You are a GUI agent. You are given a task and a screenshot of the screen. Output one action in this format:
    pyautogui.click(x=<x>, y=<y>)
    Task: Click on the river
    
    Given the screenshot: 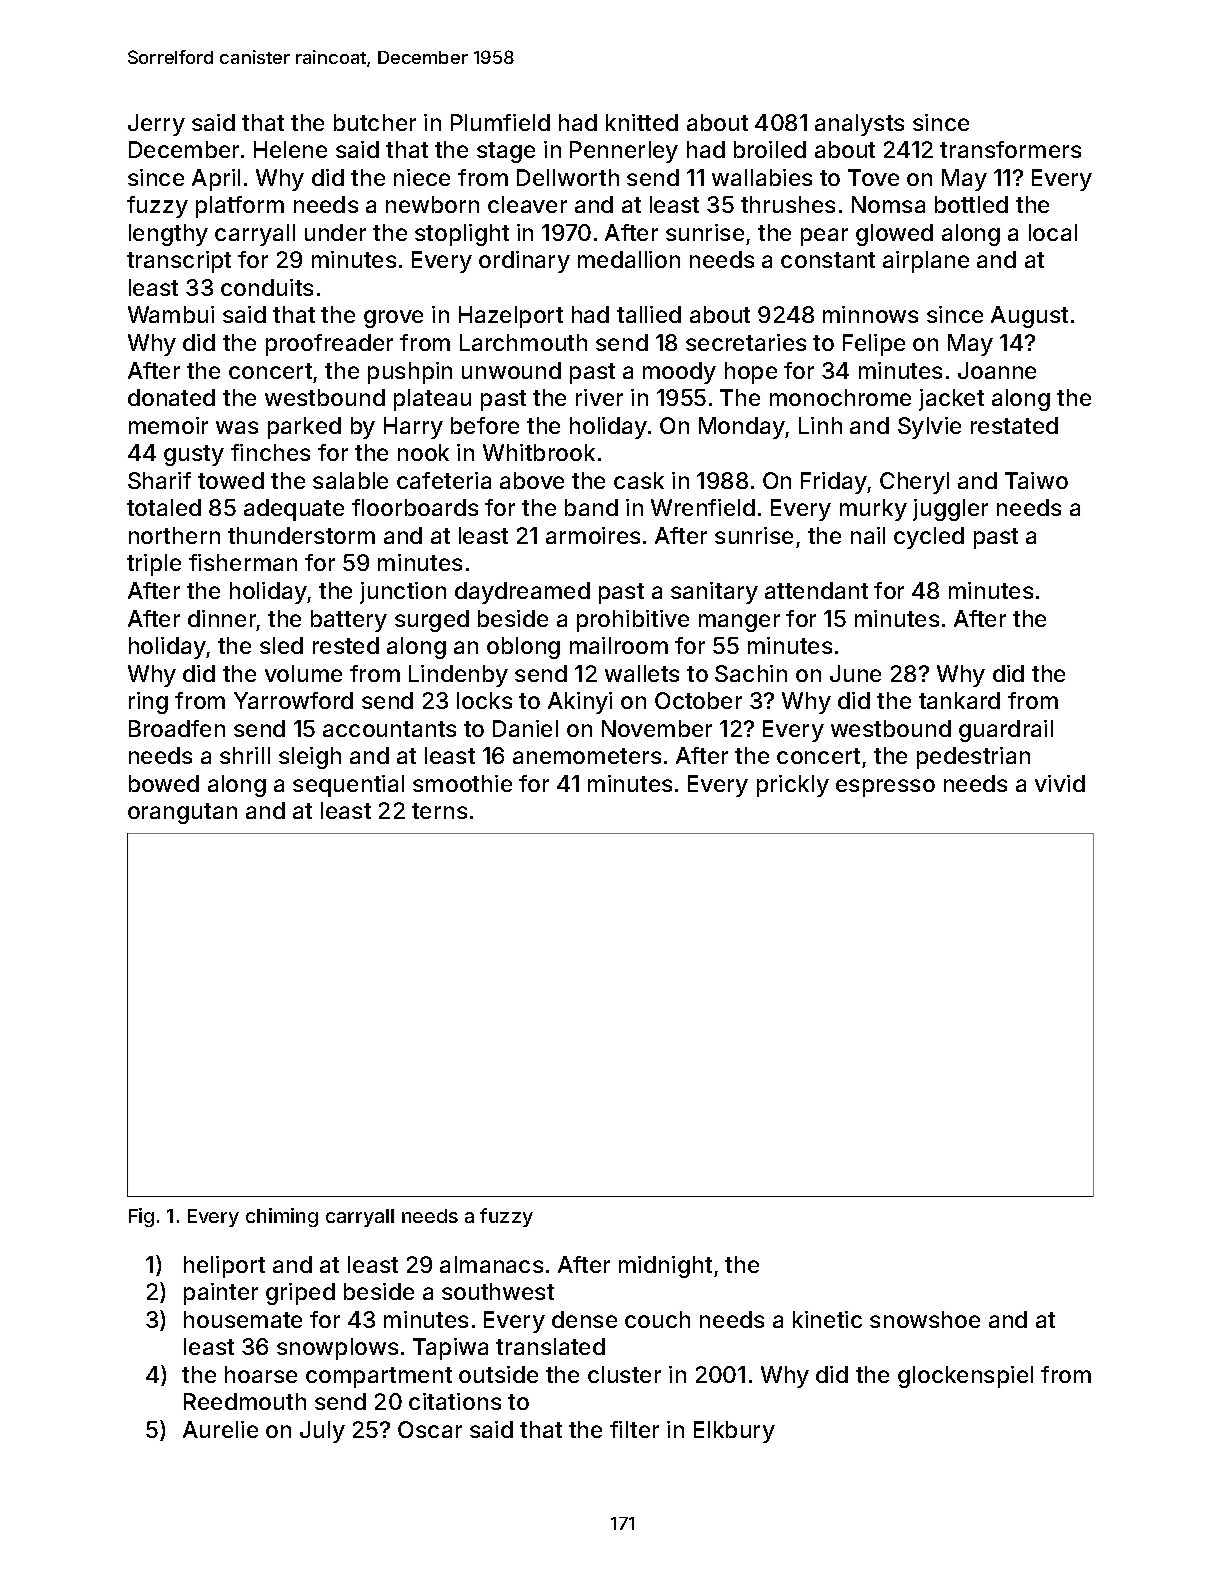 What is the action you would take?
    pyautogui.click(x=599, y=397)
